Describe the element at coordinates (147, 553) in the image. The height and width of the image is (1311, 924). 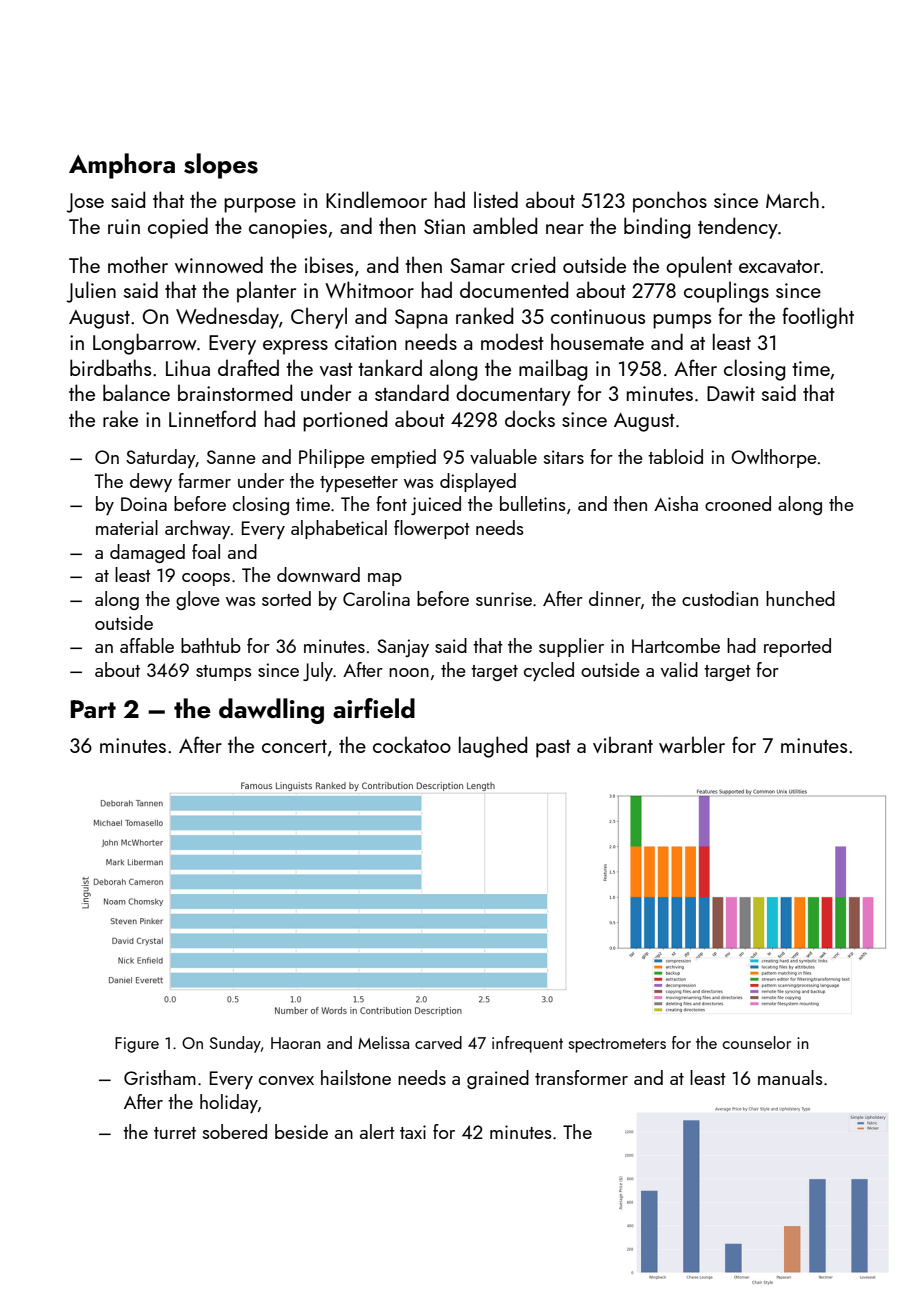
I see `damaged` at that location.
